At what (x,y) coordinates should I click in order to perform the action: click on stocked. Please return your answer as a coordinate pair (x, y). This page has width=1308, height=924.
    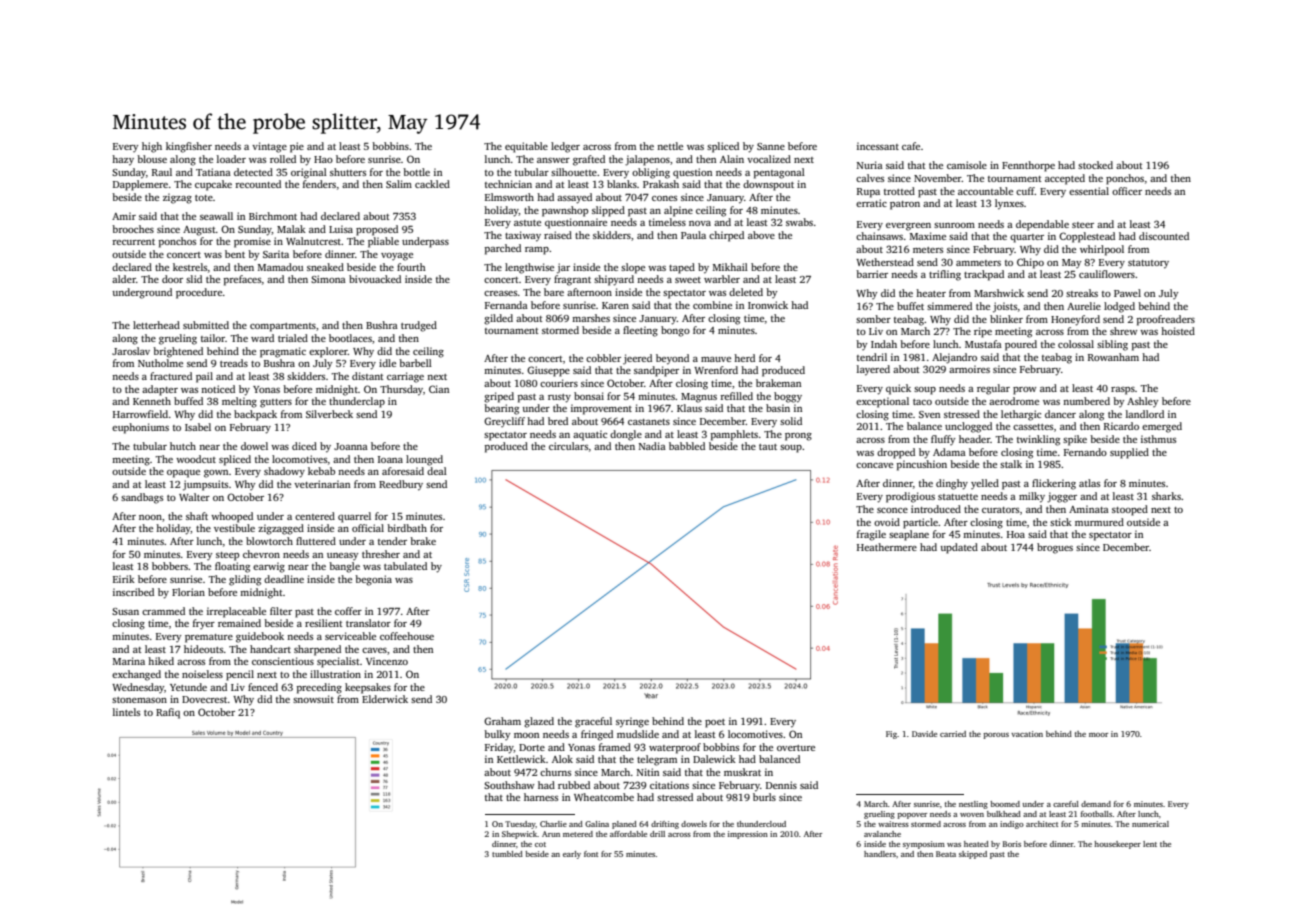
    Looking at the image, I should click on (1095, 165).
